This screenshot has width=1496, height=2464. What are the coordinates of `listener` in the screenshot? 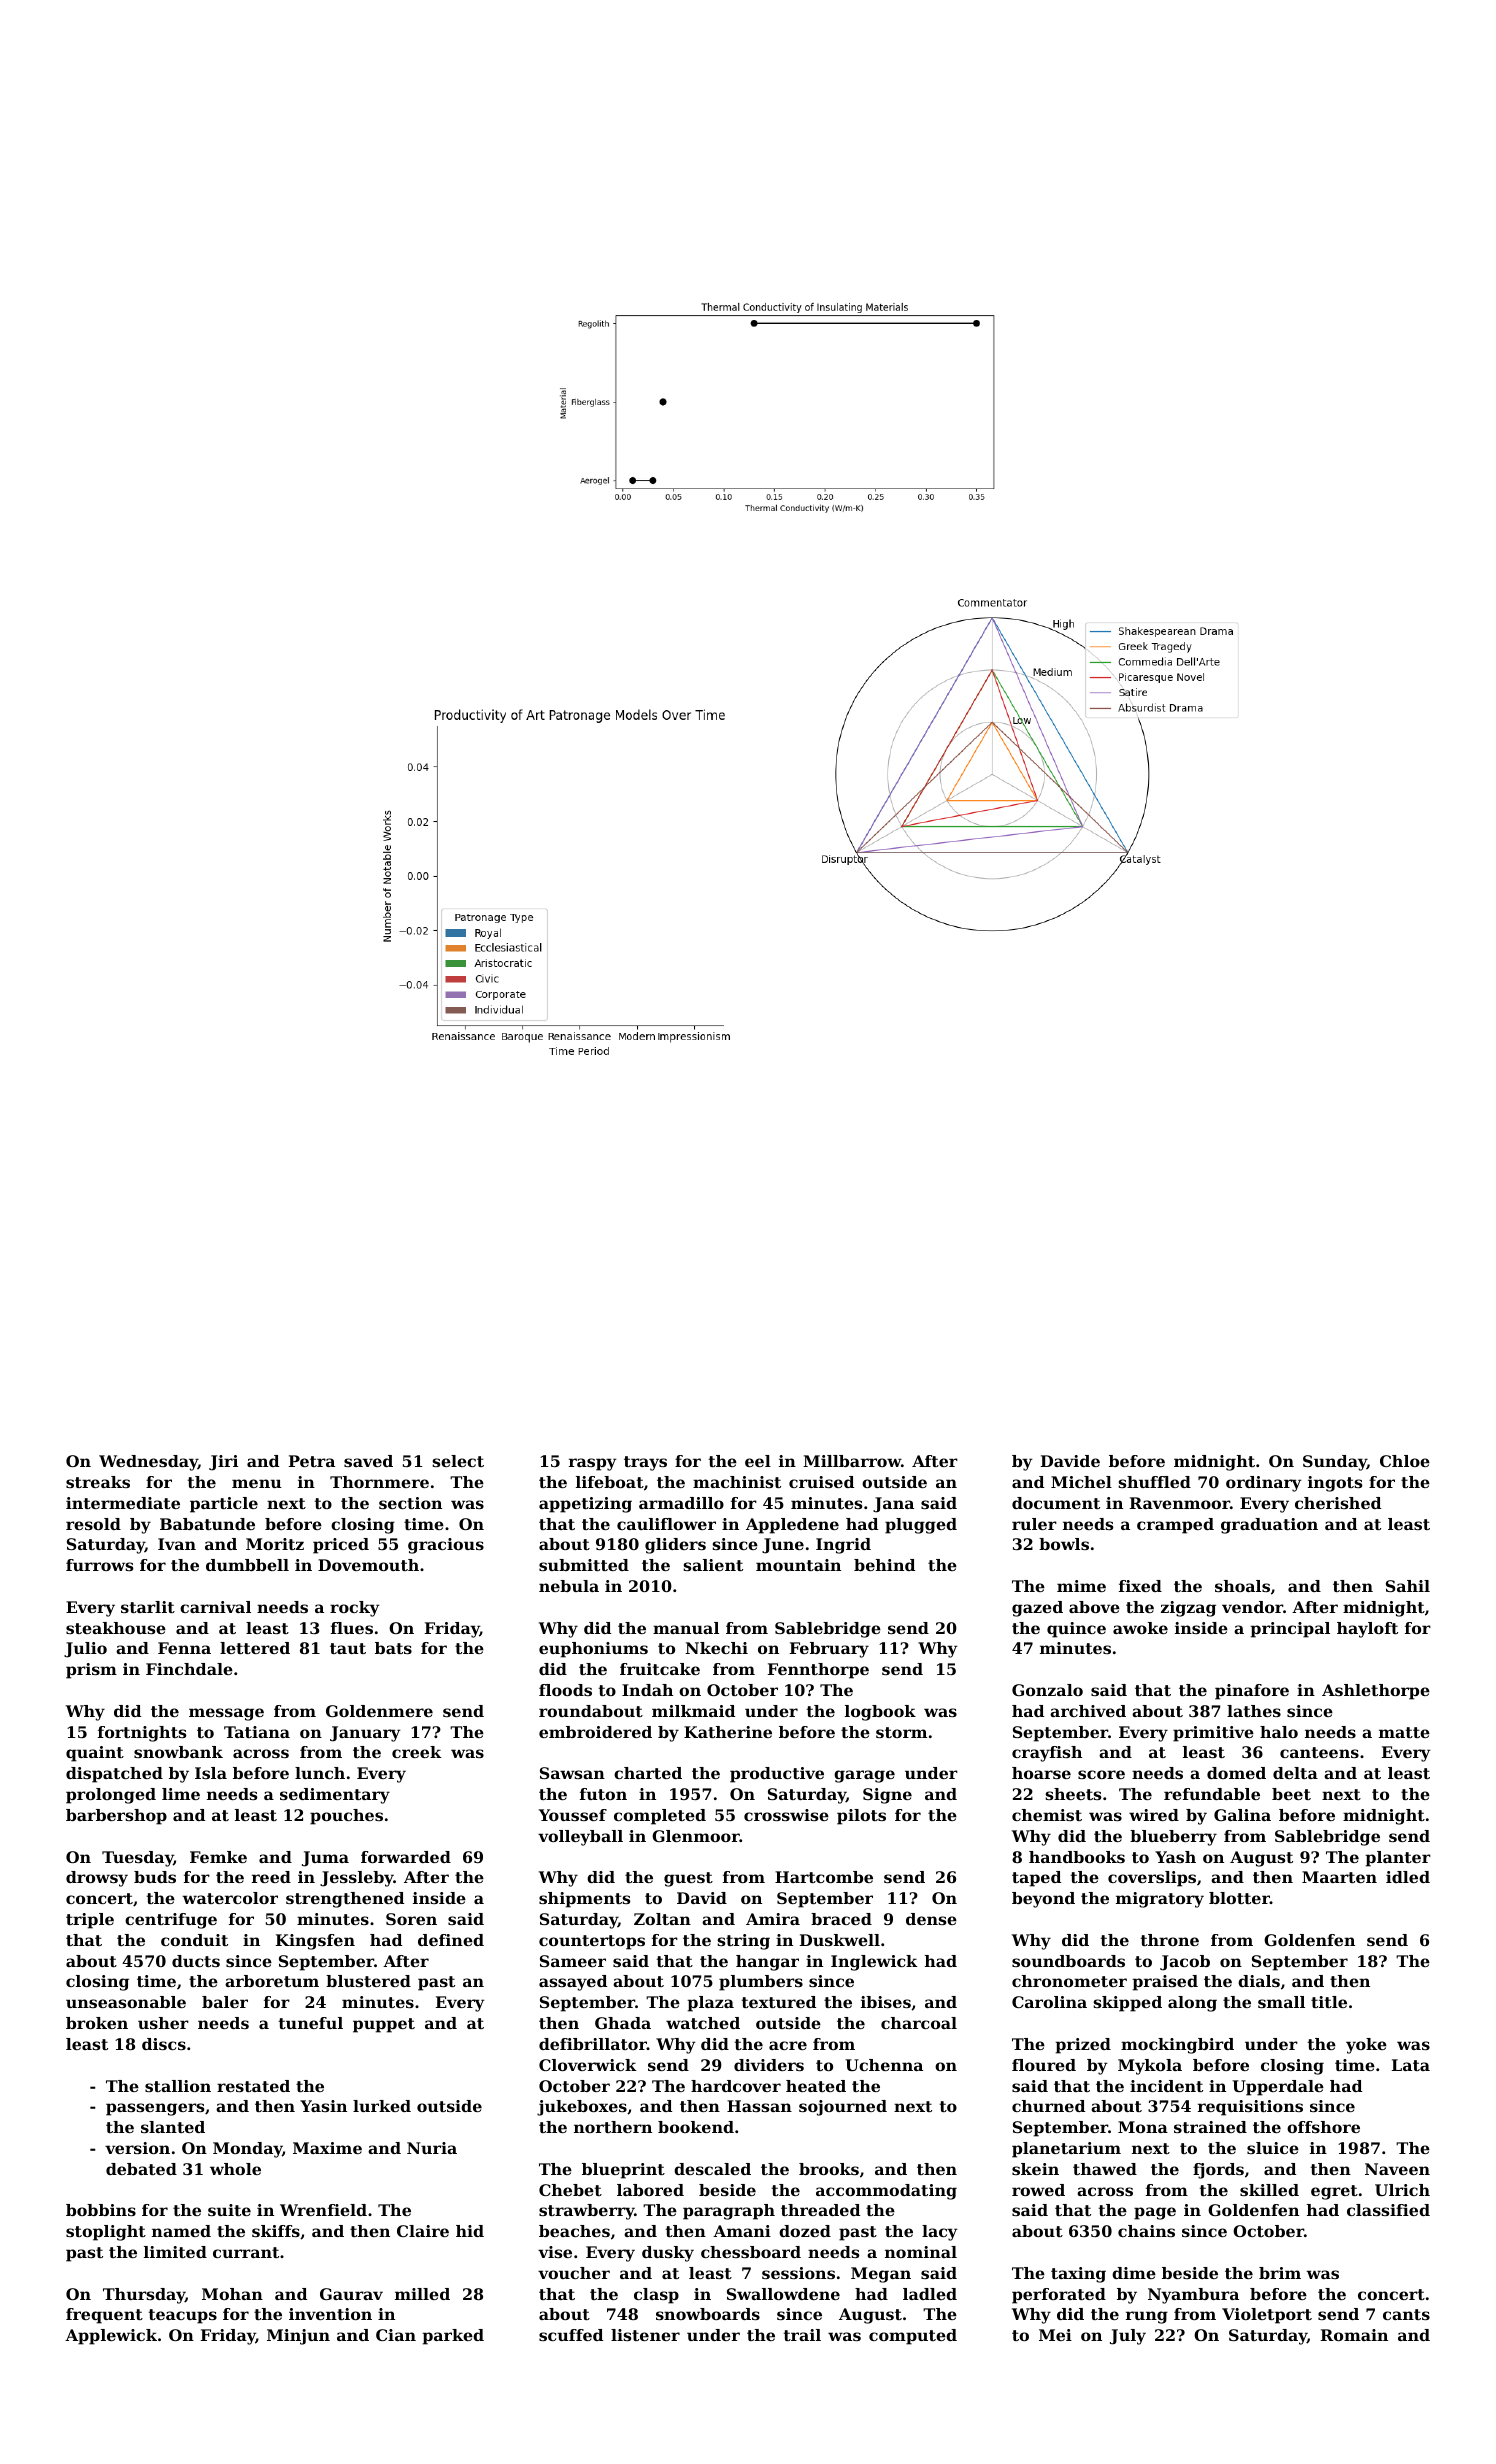 It's located at (645, 2335).
